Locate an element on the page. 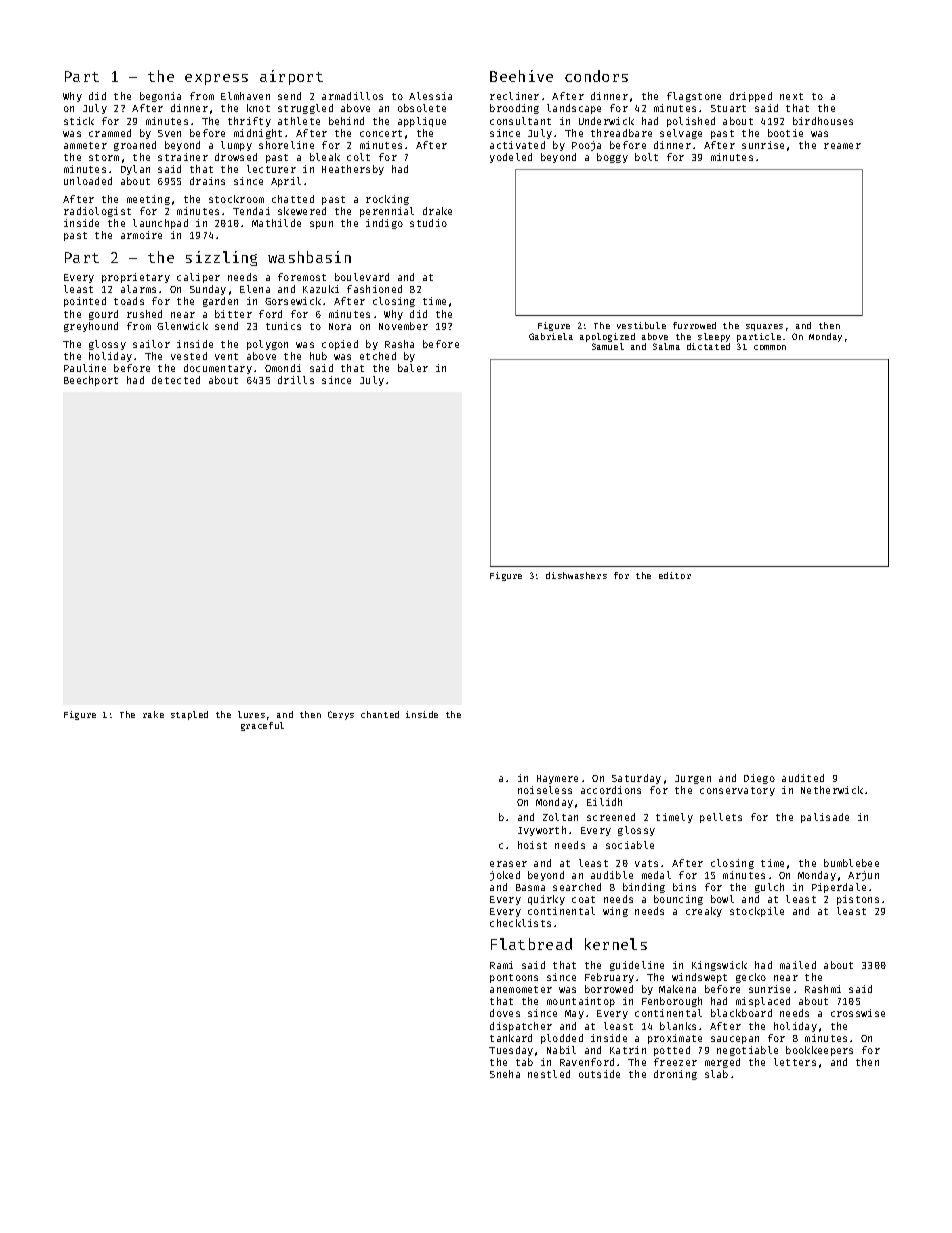  audited is located at coordinates (803, 778).
